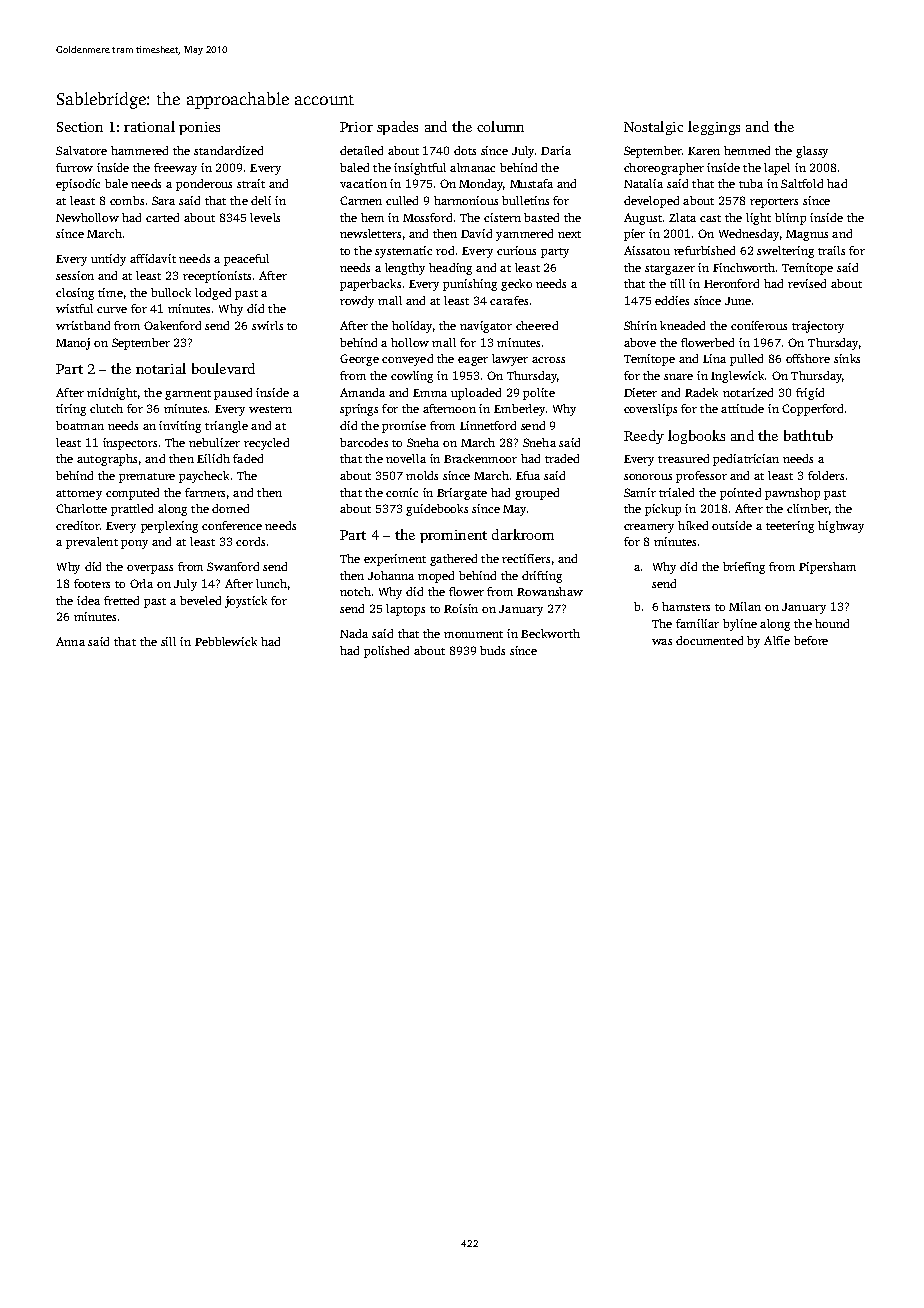  Describe the element at coordinates (500, 126) in the screenshot. I see `column` at that location.
